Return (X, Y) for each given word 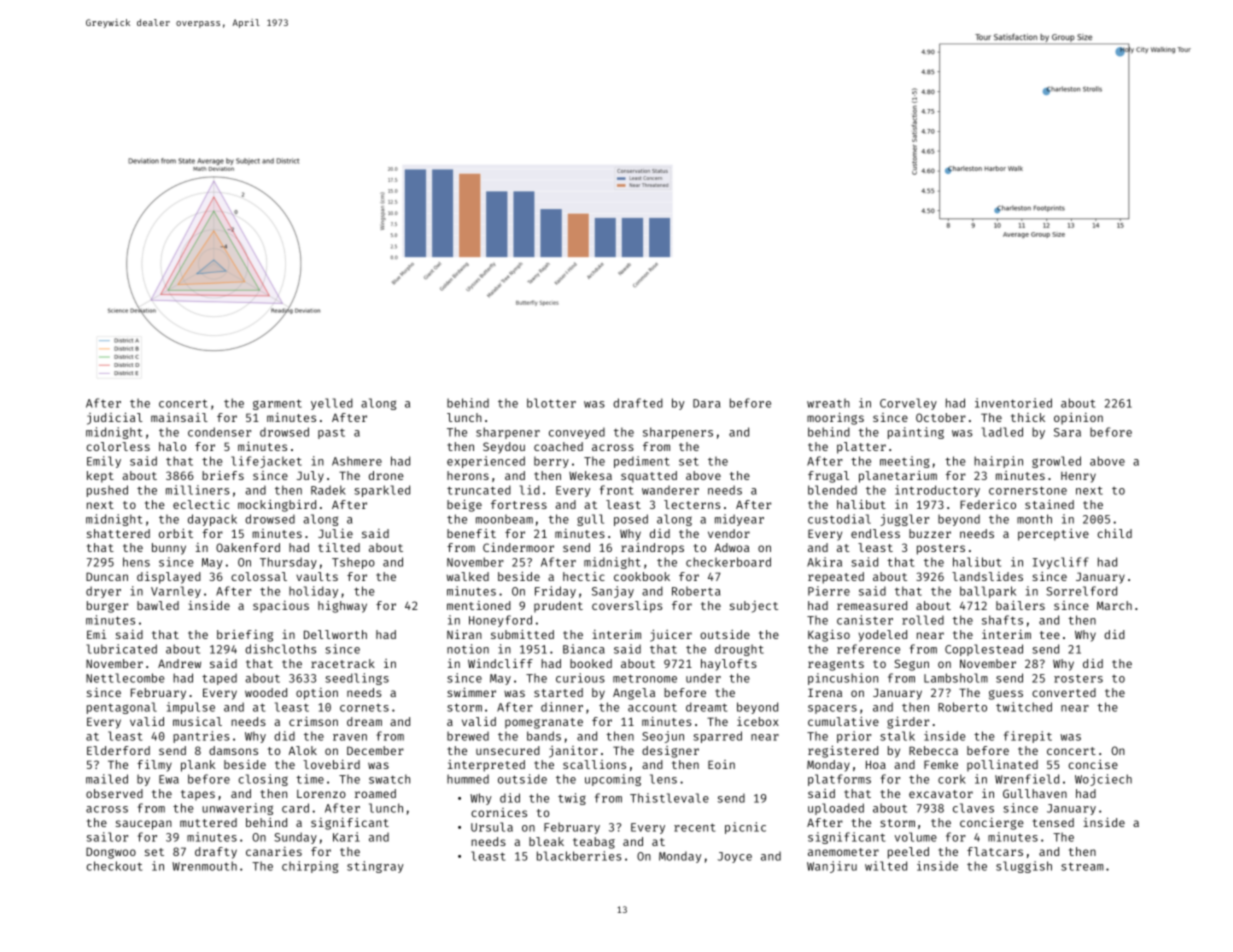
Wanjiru (832, 867)
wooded (266, 692)
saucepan (144, 825)
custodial (839, 519)
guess (1006, 695)
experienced (486, 462)
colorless (118, 446)
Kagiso (829, 636)
